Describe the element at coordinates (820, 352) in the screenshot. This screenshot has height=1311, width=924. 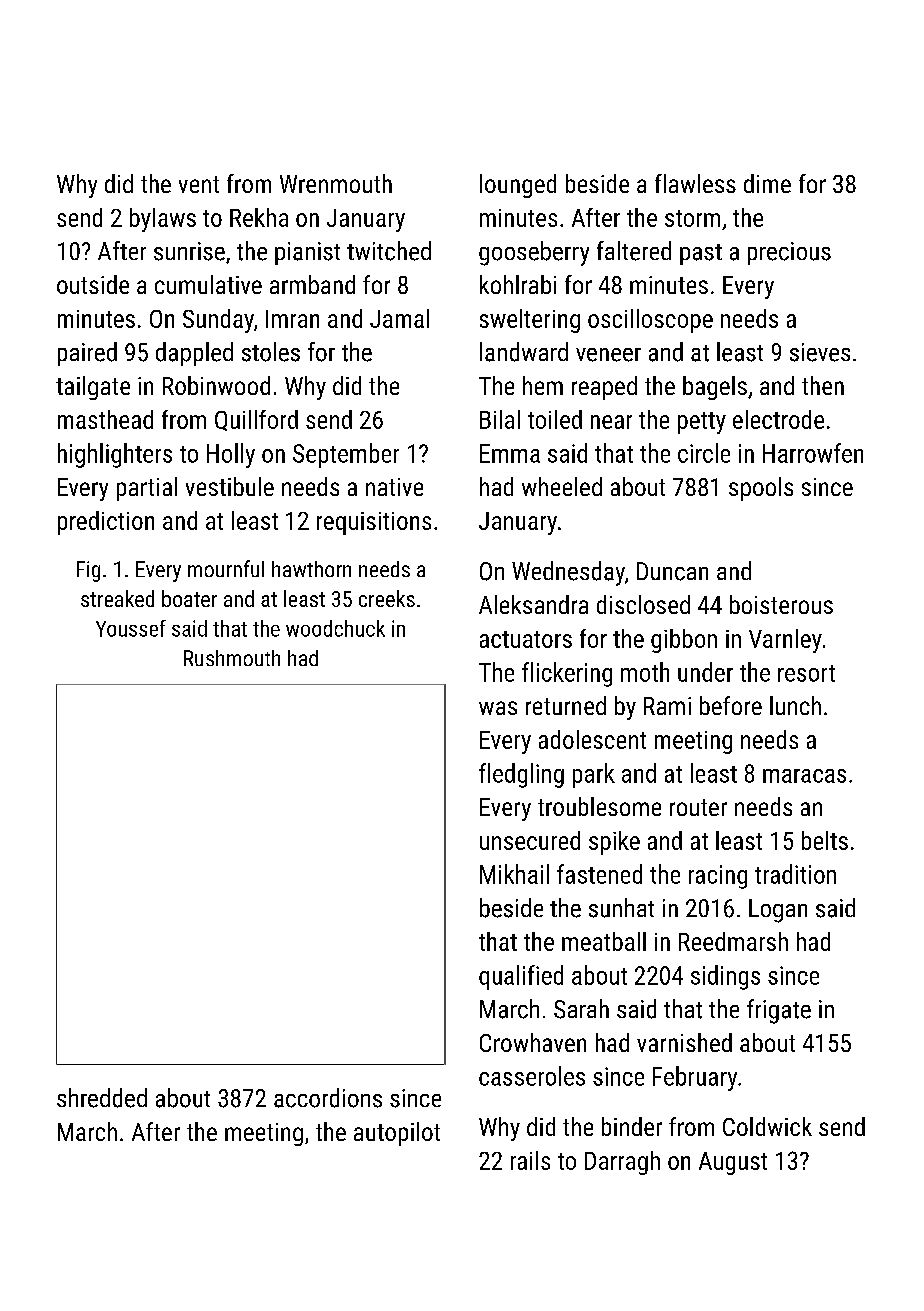
I see `sieves` at that location.
